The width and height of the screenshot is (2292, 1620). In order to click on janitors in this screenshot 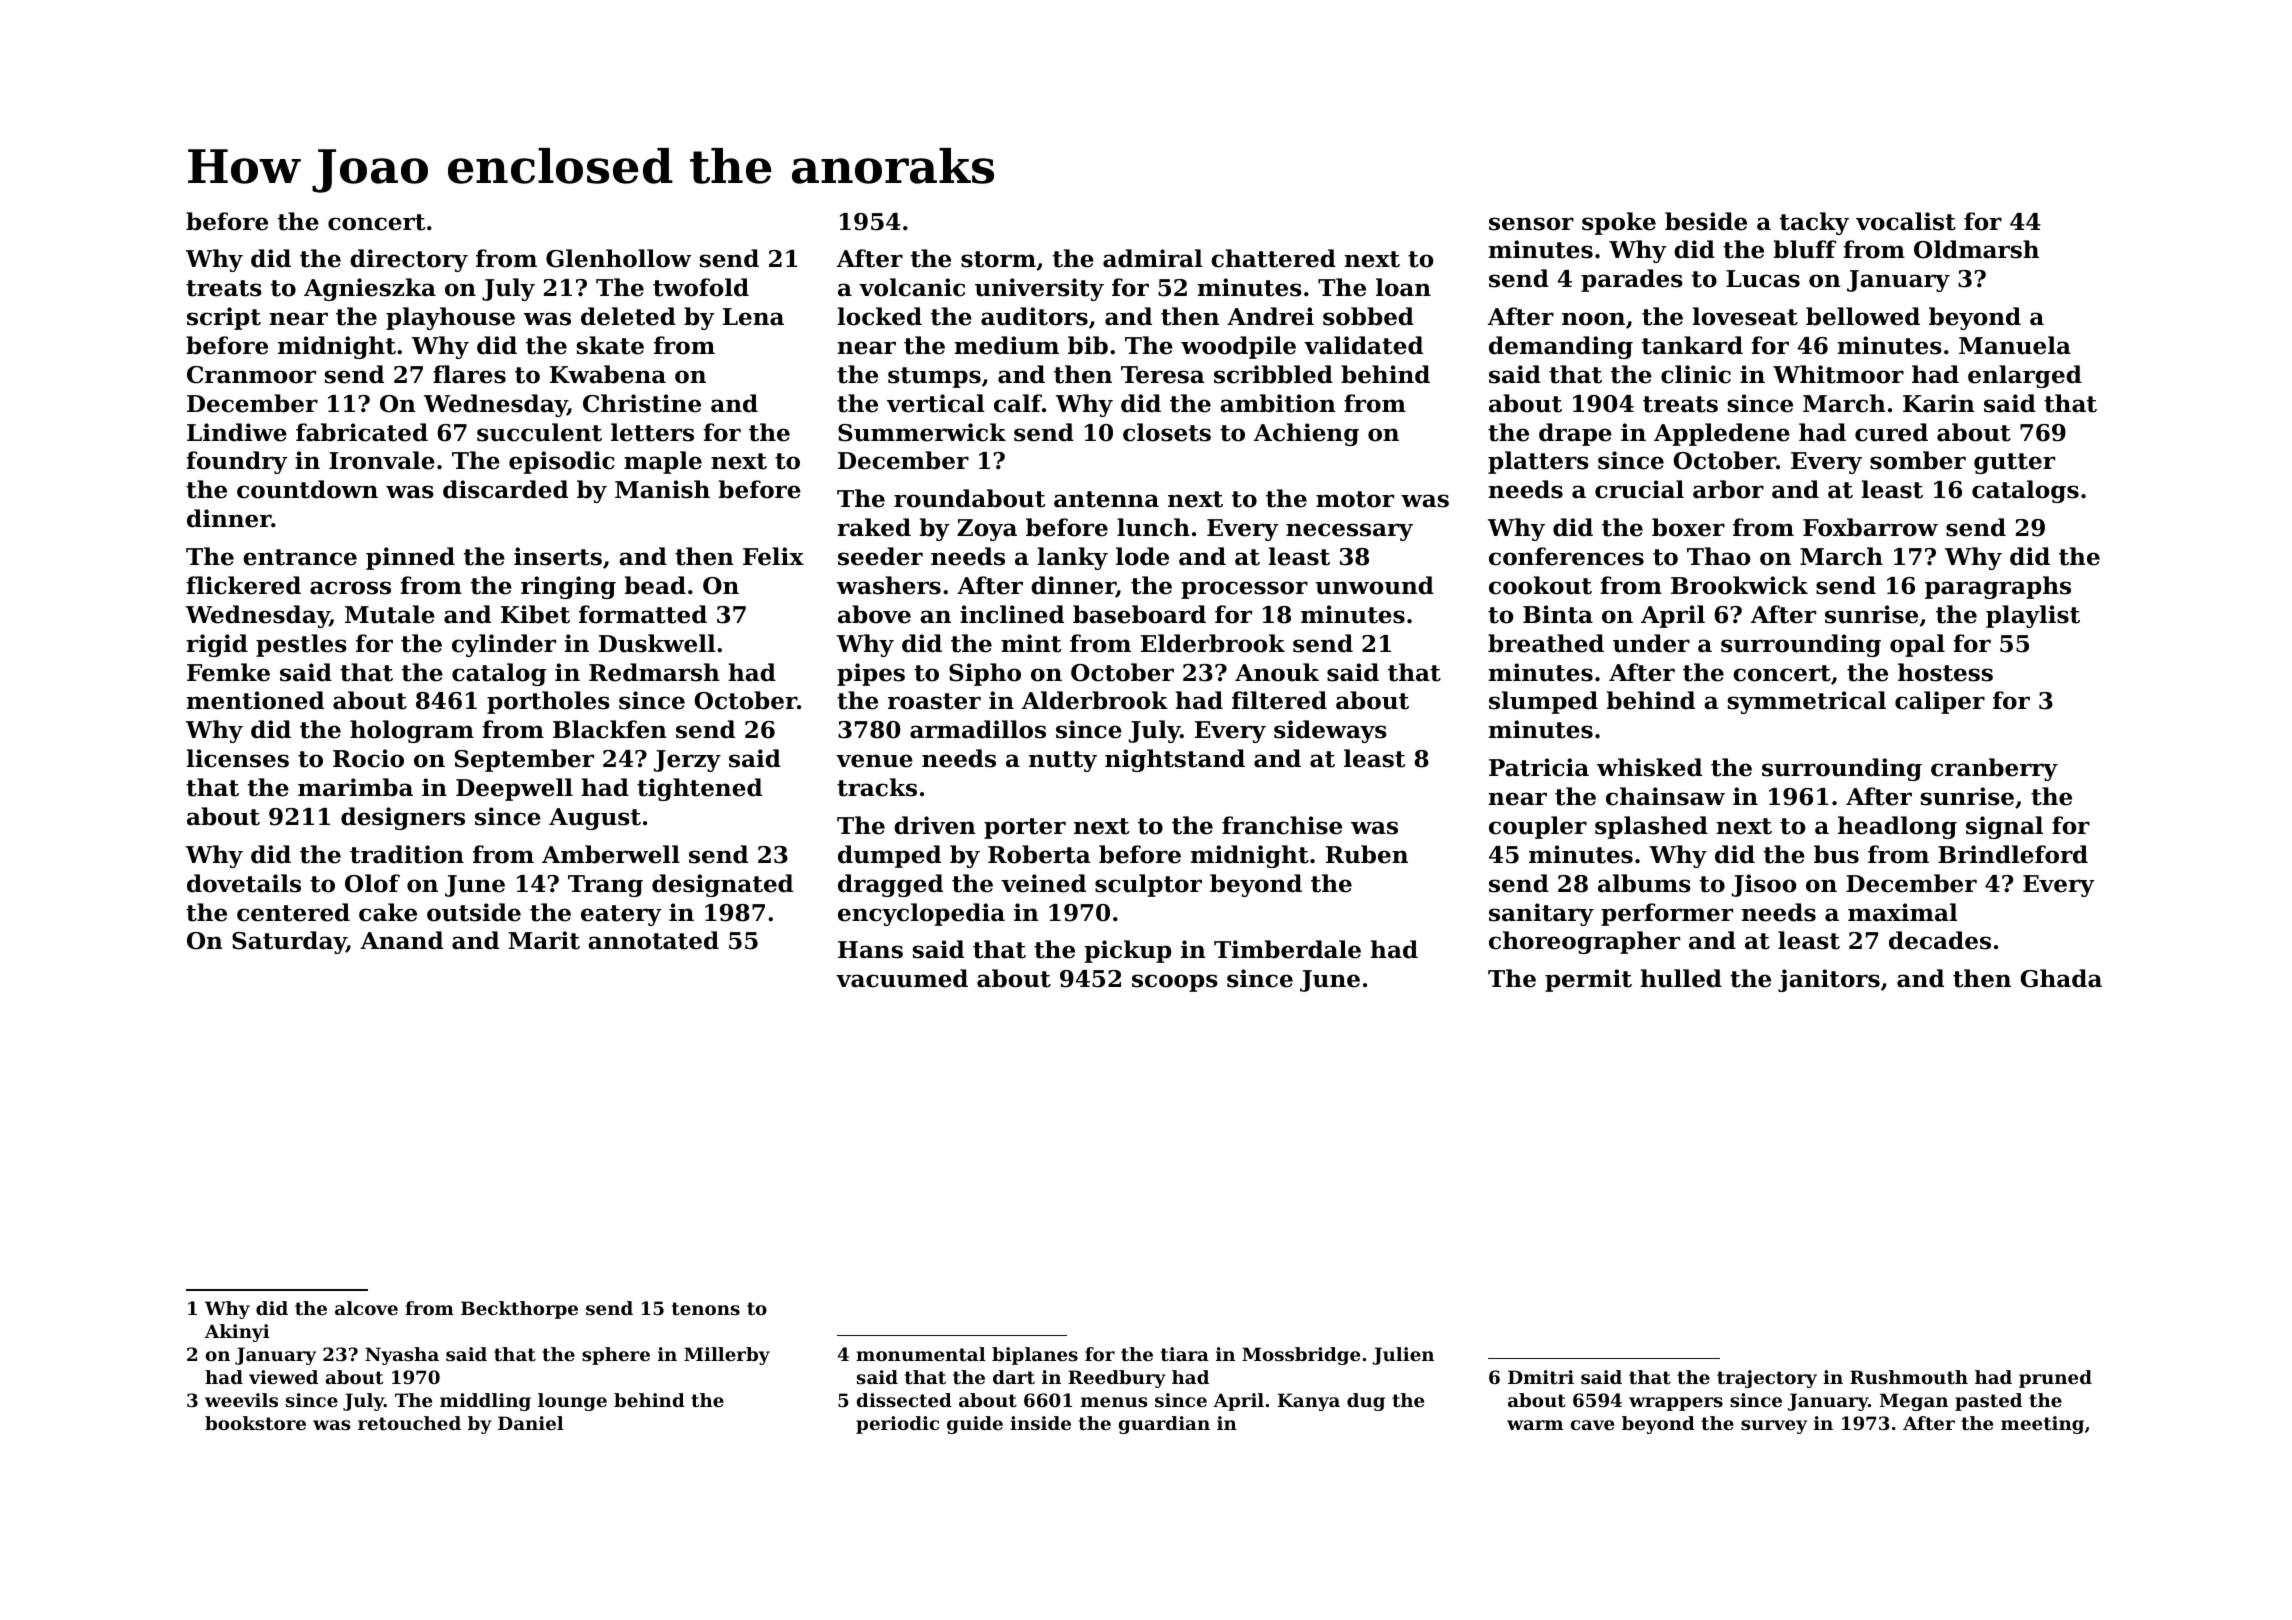, I will do `click(1829, 980)`.
